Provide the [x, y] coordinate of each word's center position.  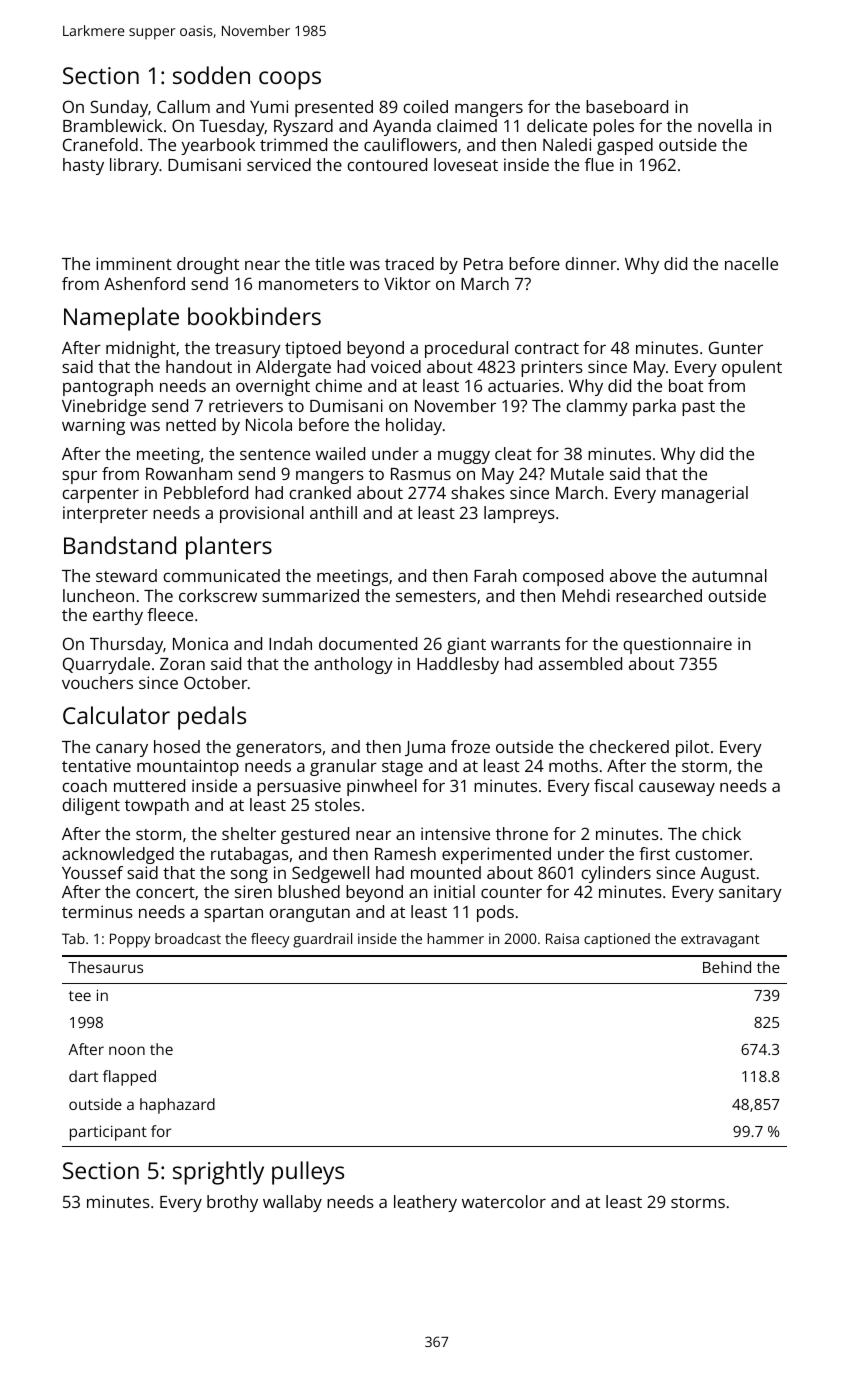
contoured [387, 164]
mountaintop [188, 767]
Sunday [119, 108]
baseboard [627, 106]
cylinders [616, 874]
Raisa [562, 938]
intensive [455, 833]
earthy [118, 616]
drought [208, 265]
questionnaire [677, 645]
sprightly [218, 1173]
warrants [525, 644]
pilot [692, 748]
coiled [425, 106]
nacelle [751, 263]
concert [165, 892]
